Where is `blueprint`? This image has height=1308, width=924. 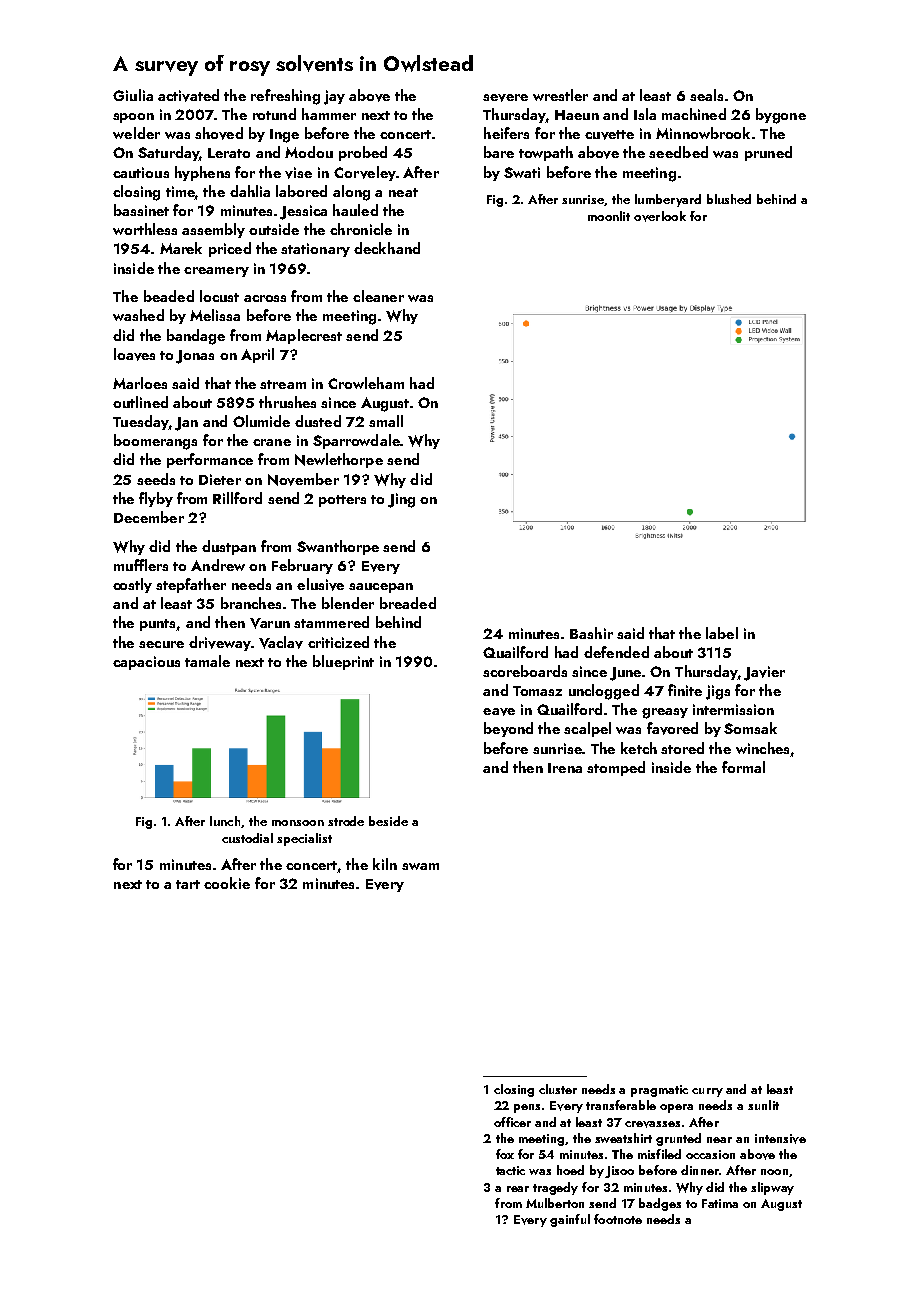 blueprint is located at coordinates (343, 662).
